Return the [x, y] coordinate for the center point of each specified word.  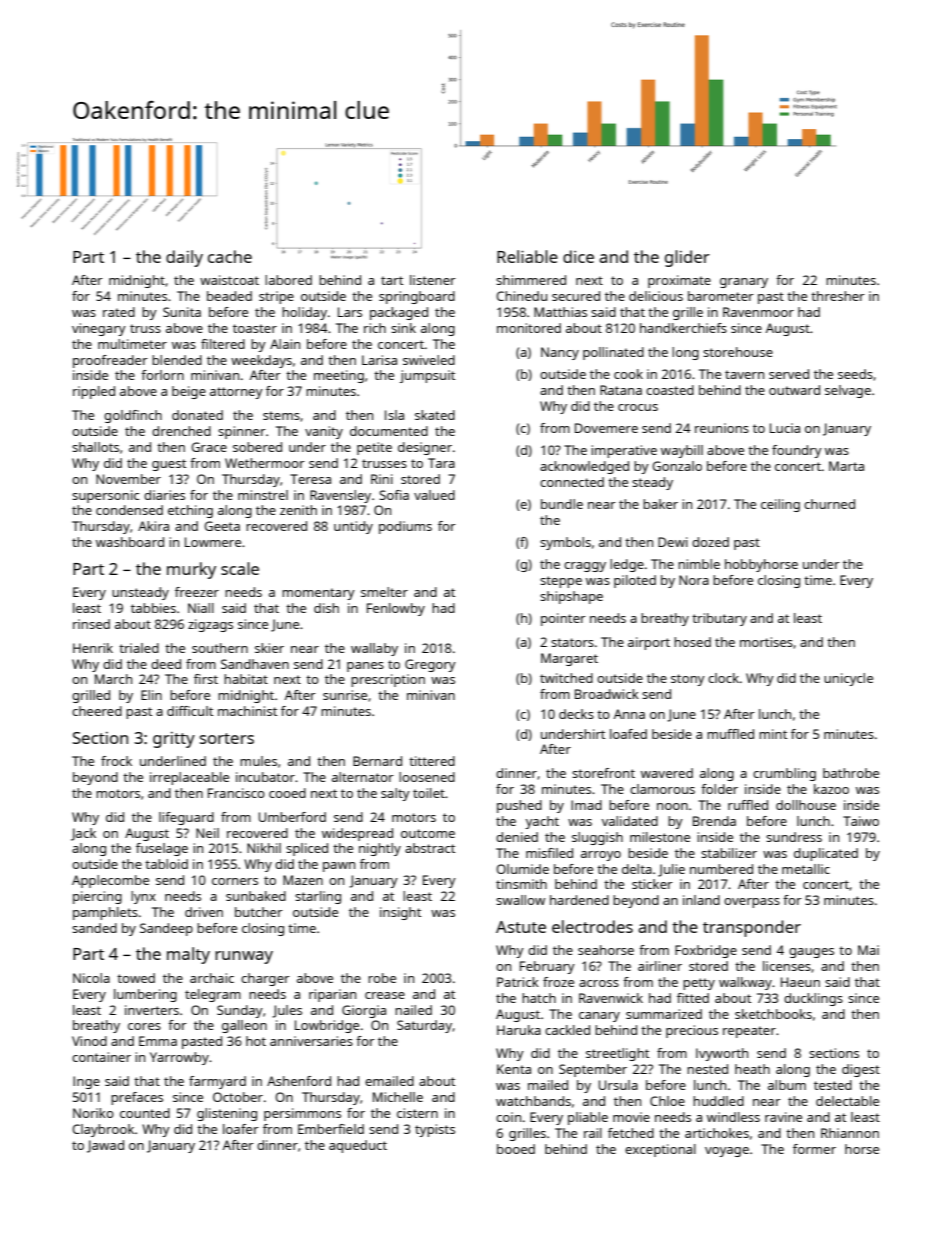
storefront [603, 773]
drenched [181, 431]
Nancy [560, 353]
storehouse [738, 352]
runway [244, 957]
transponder [752, 928]
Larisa [379, 360]
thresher [838, 296]
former [814, 1149]
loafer [241, 1129]
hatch [539, 998]
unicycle [848, 679]
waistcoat [229, 280]
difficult [190, 711]
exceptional [660, 1150]
